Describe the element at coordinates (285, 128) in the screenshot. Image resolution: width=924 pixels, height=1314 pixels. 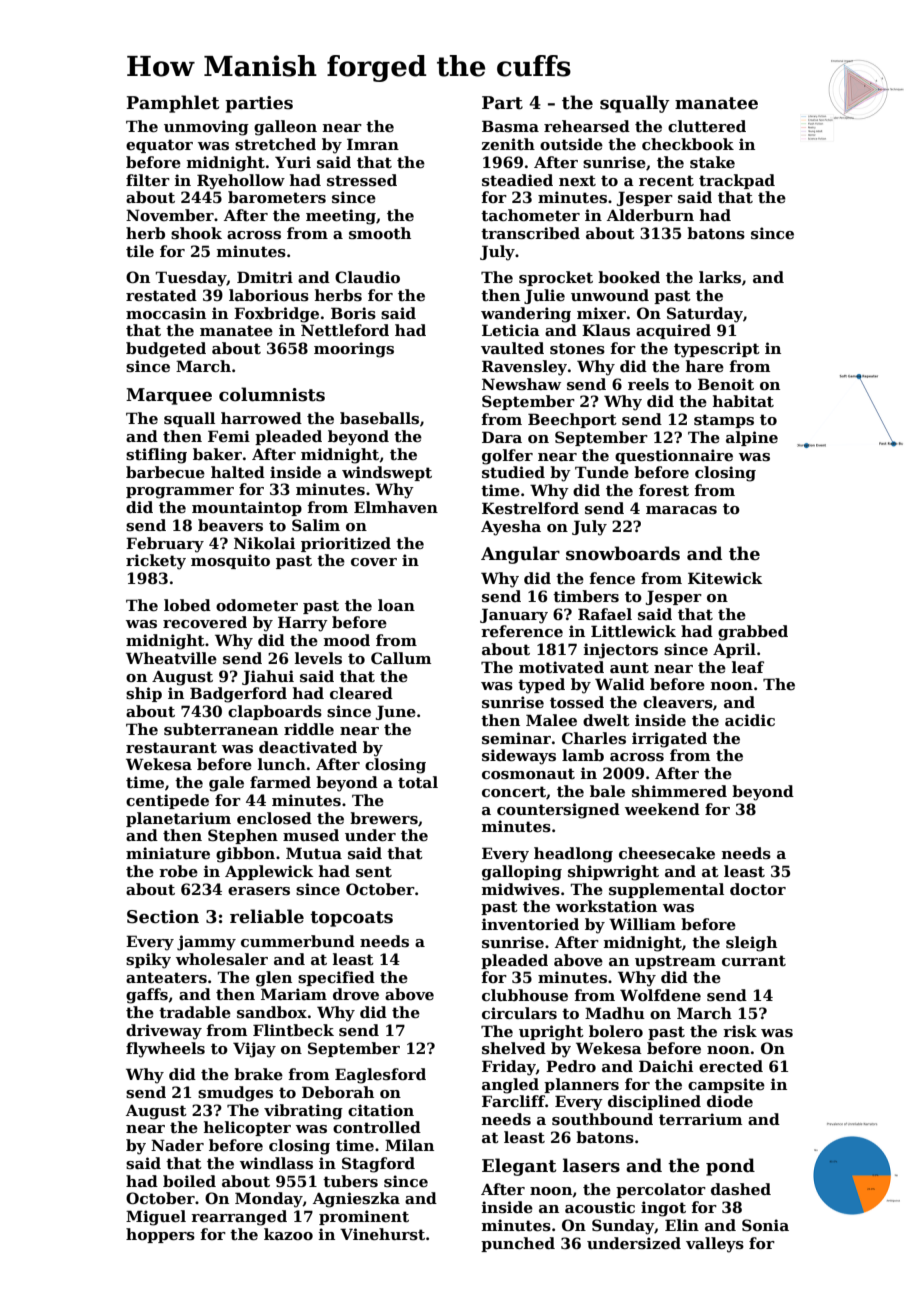
I see `galleon` at that location.
